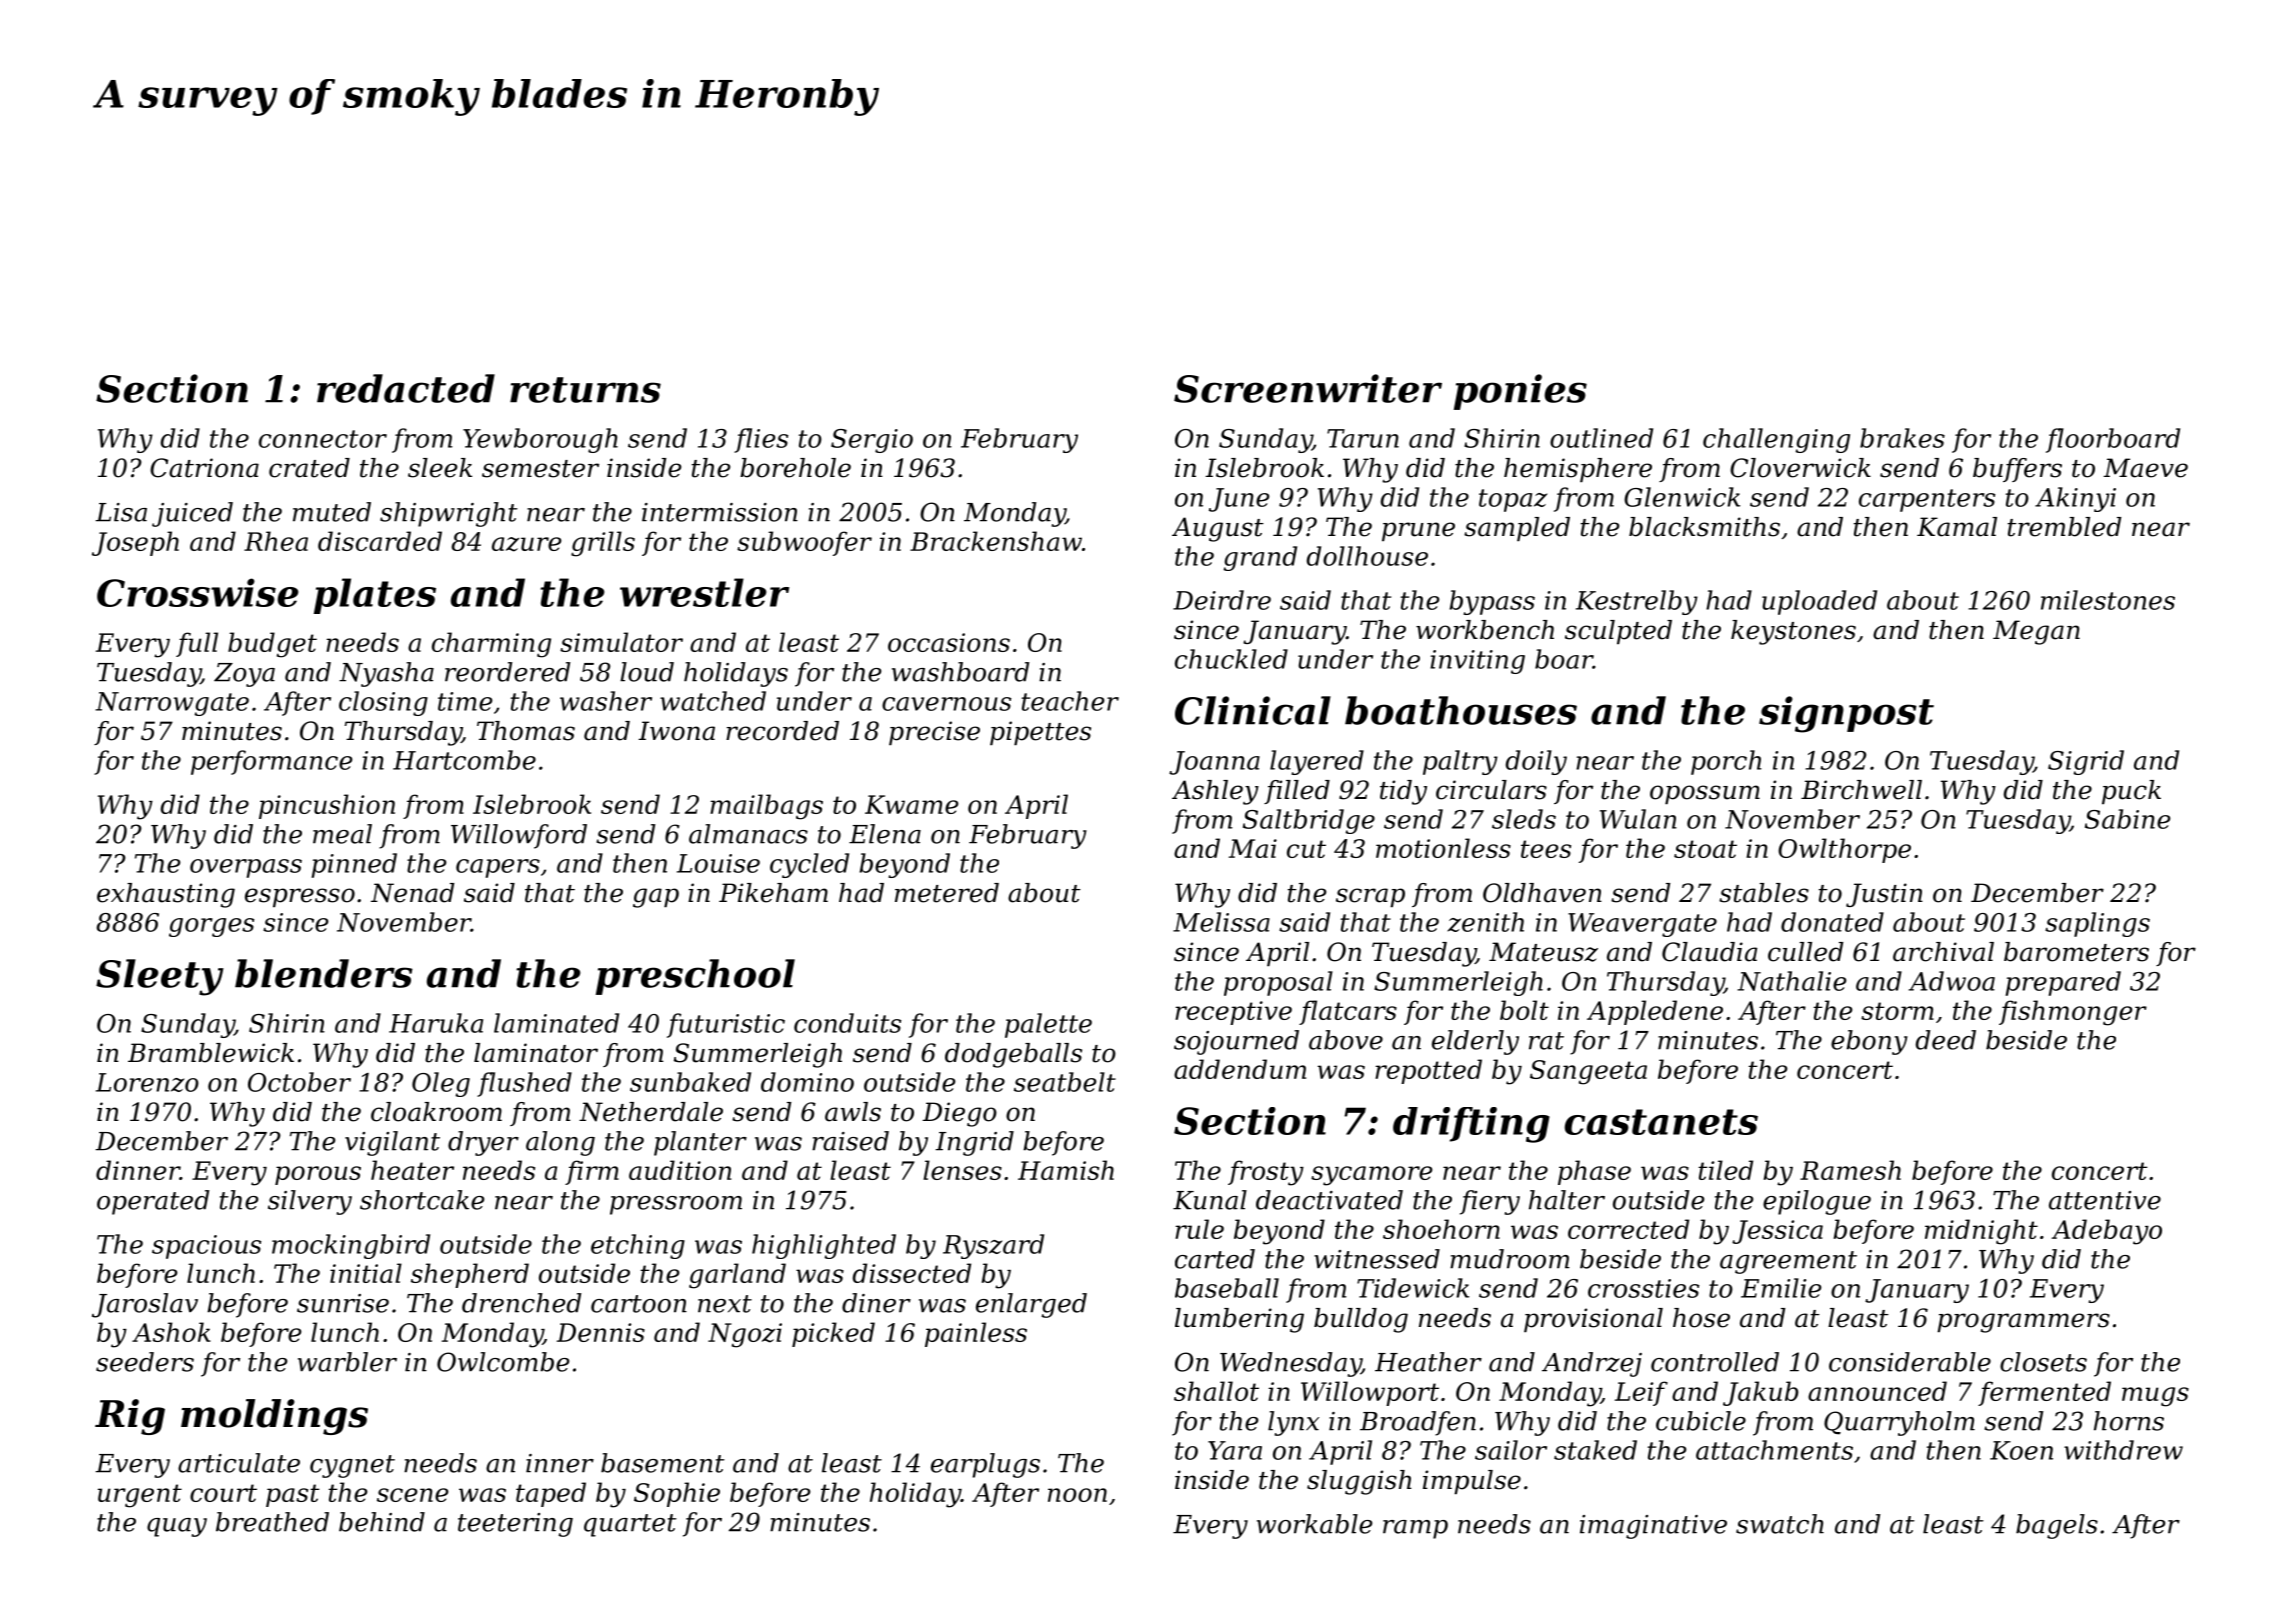 The width and height of the screenshot is (2292, 1620). Describe the element at coordinates (2127, 819) in the screenshot. I see `Sabine` at that location.
